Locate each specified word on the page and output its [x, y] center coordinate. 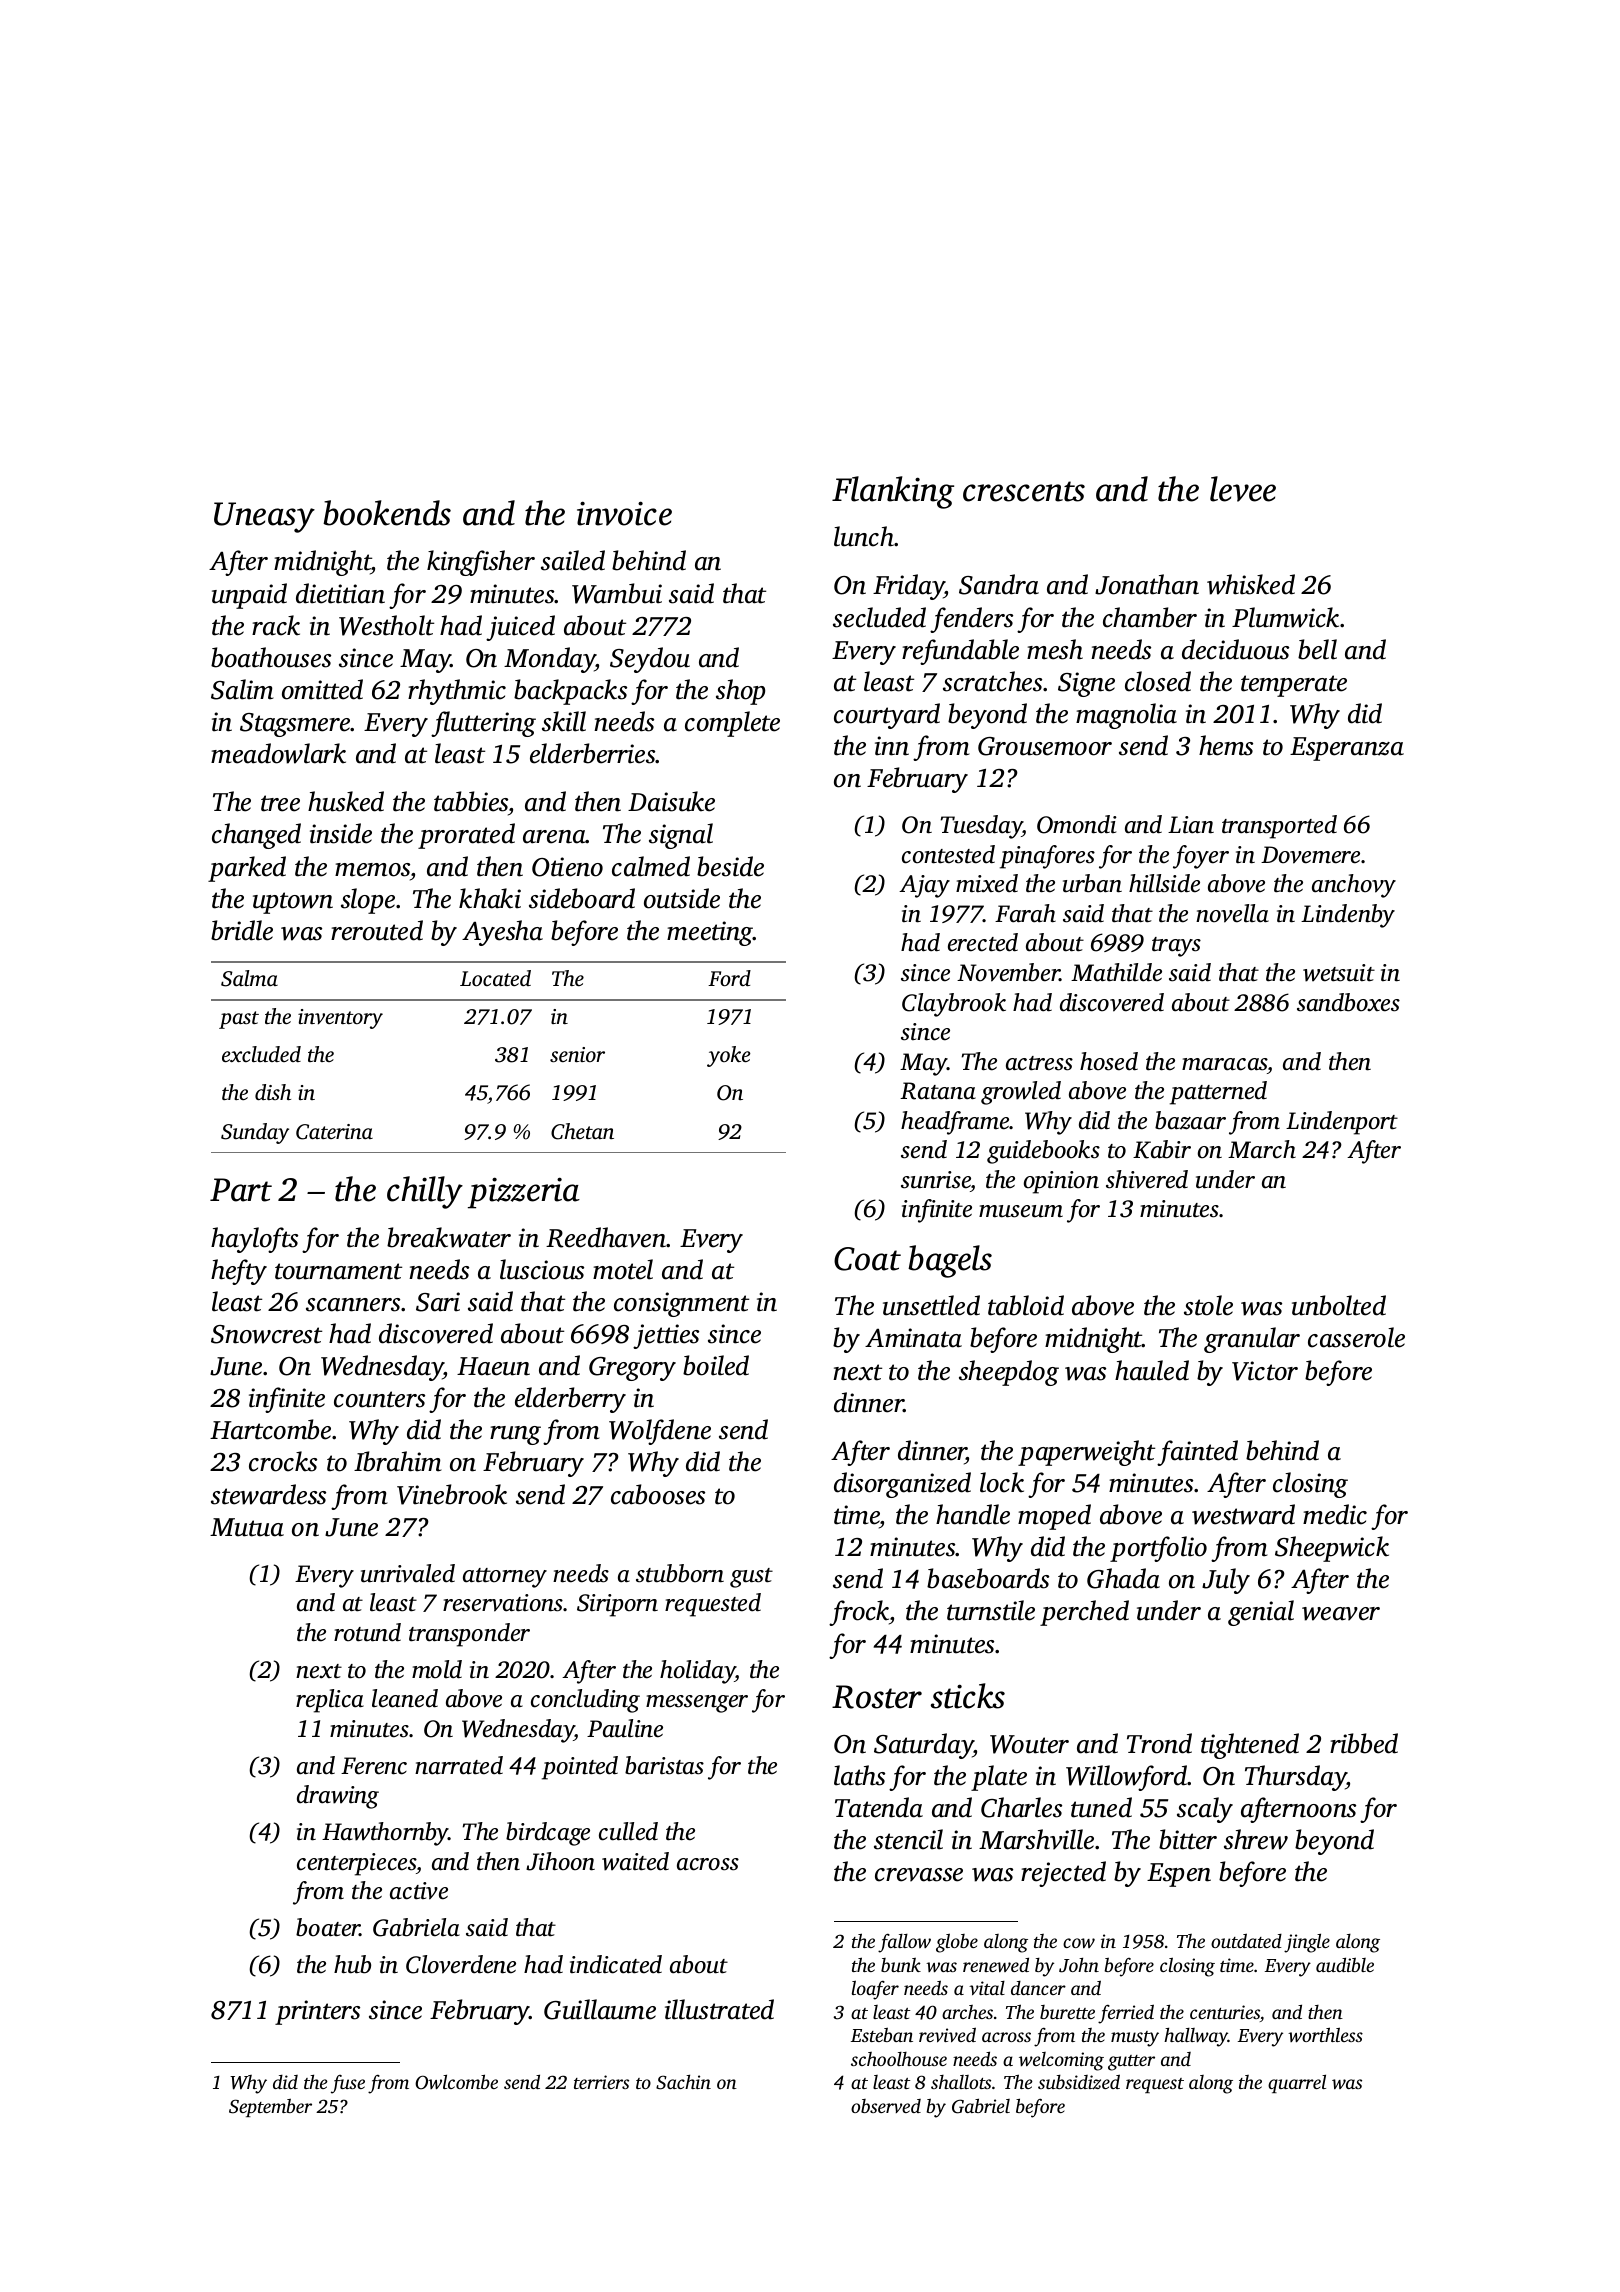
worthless [1325, 2034]
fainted [1197, 1453]
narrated [459, 1765]
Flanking [893, 492]
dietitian [340, 593]
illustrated [719, 2009]
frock [859, 1613]
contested [948, 854]
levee [1243, 489]
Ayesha [502, 933]
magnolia [1126, 716]
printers [317, 2012]
